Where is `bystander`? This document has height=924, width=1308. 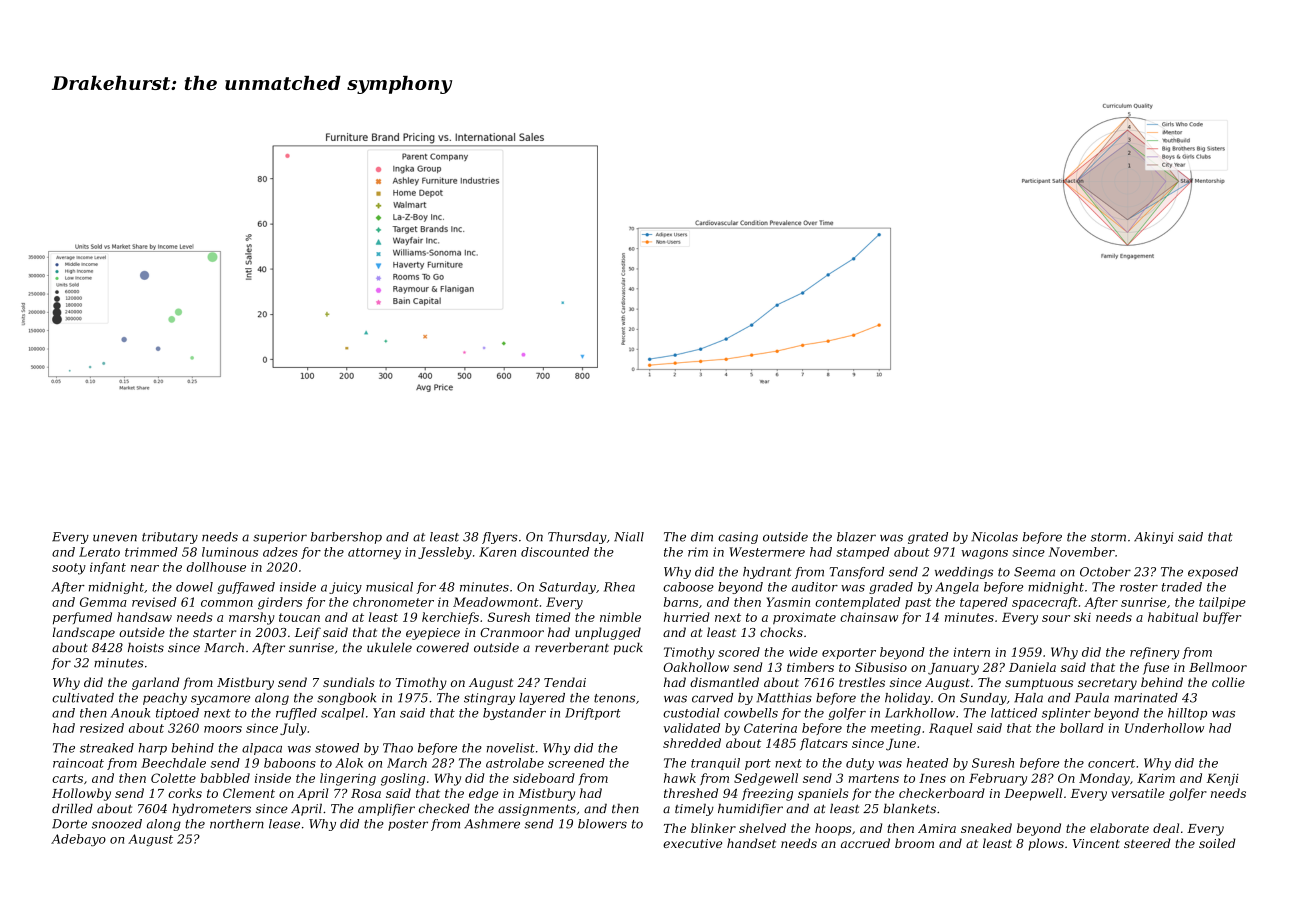
bystander is located at coordinates (514, 714).
